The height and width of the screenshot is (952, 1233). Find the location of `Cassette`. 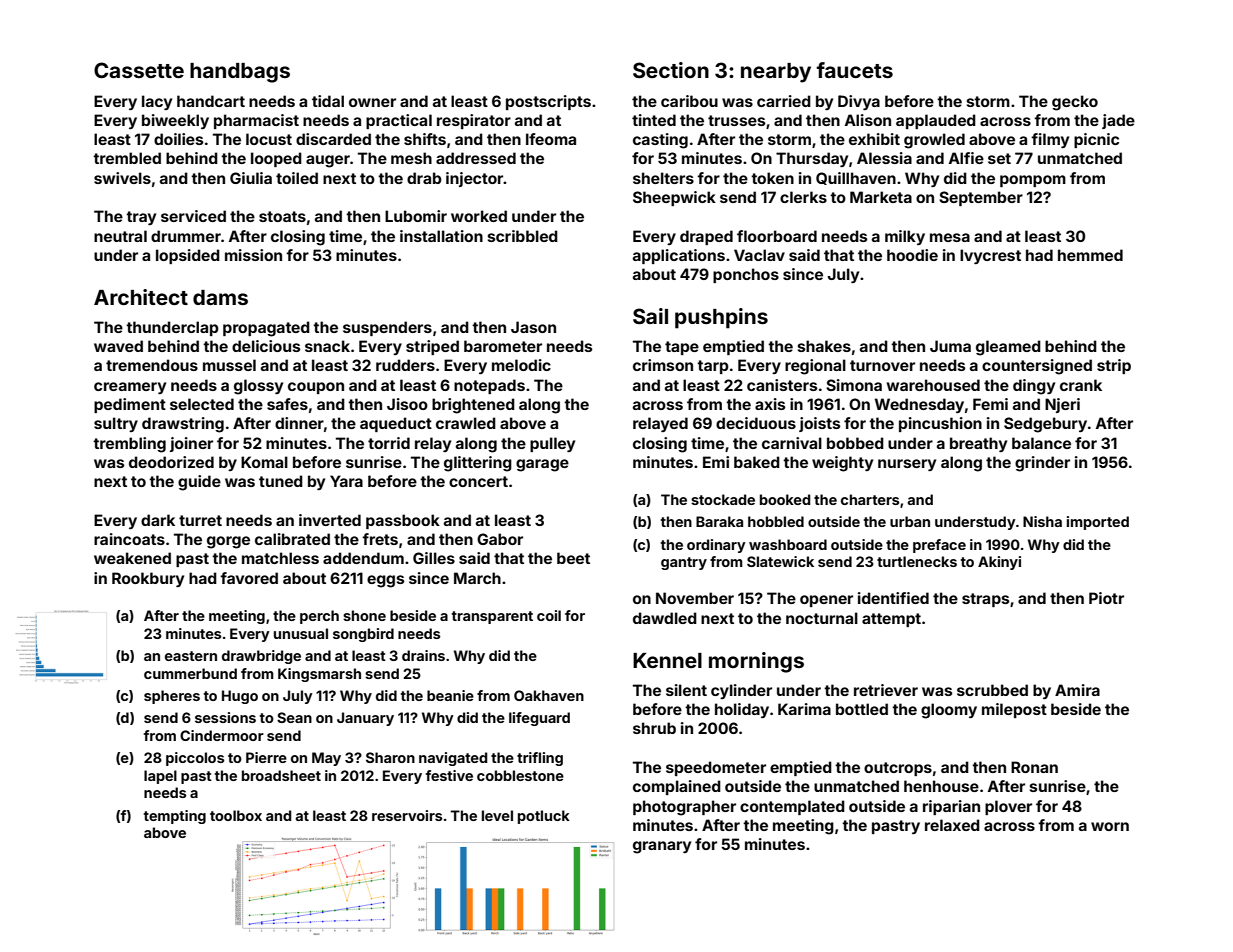

Cassette is located at coordinates (139, 70).
